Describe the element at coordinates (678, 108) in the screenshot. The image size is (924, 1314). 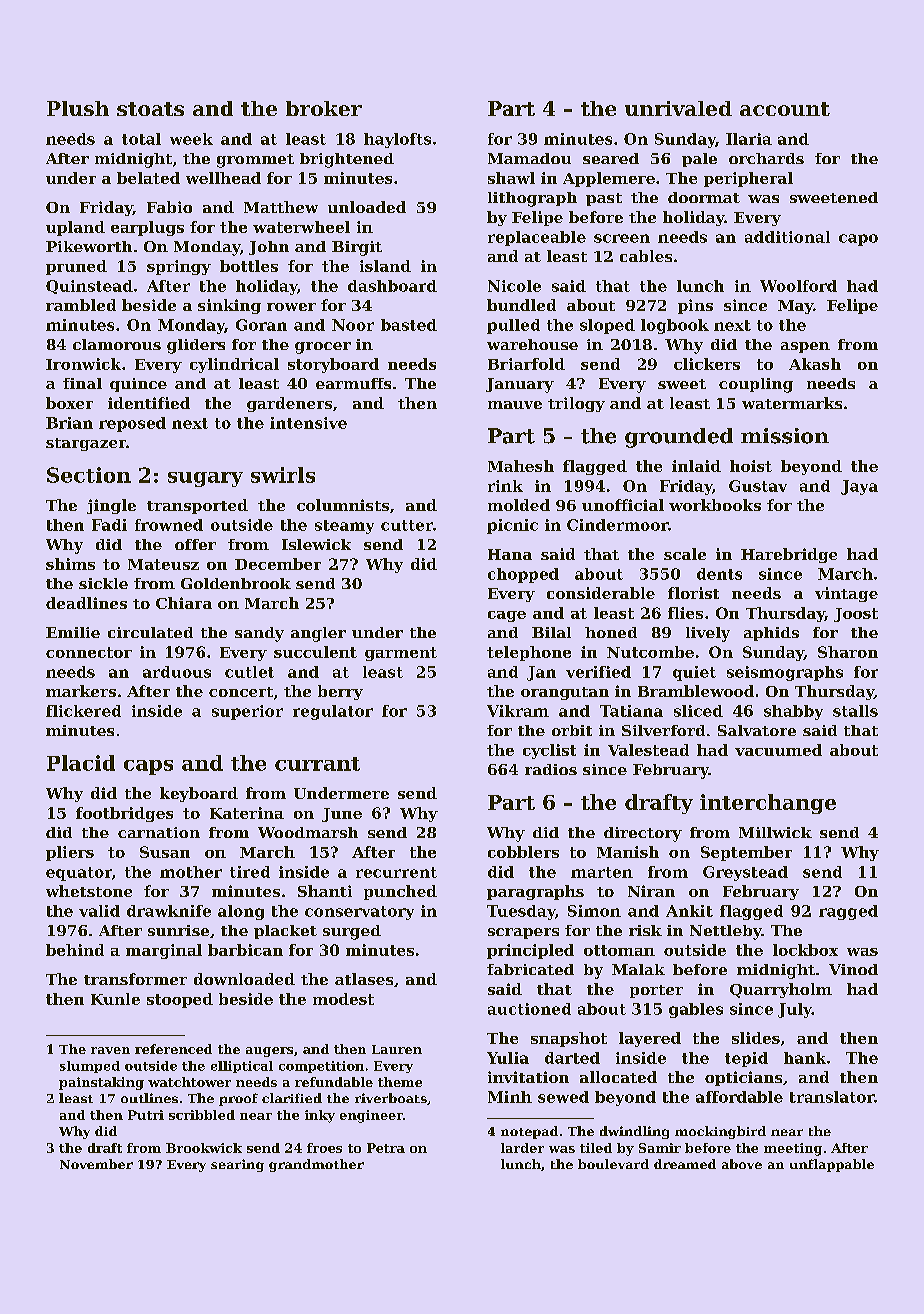
I see `unrivaled` at that location.
